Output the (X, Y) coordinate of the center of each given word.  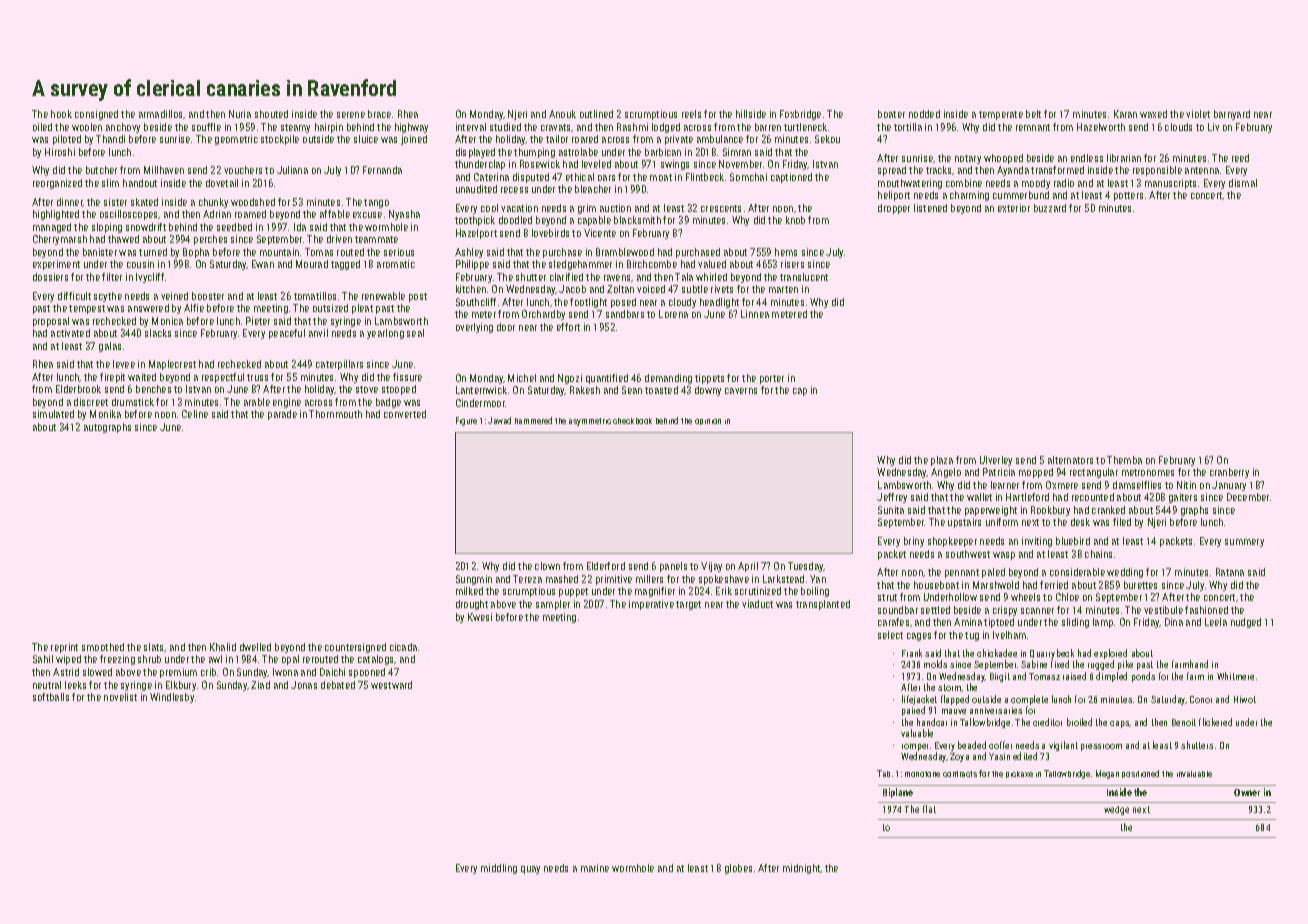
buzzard (1050, 208)
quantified (607, 379)
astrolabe (578, 152)
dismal (1243, 183)
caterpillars (339, 365)
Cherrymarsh (60, 240)
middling (499, 869)
